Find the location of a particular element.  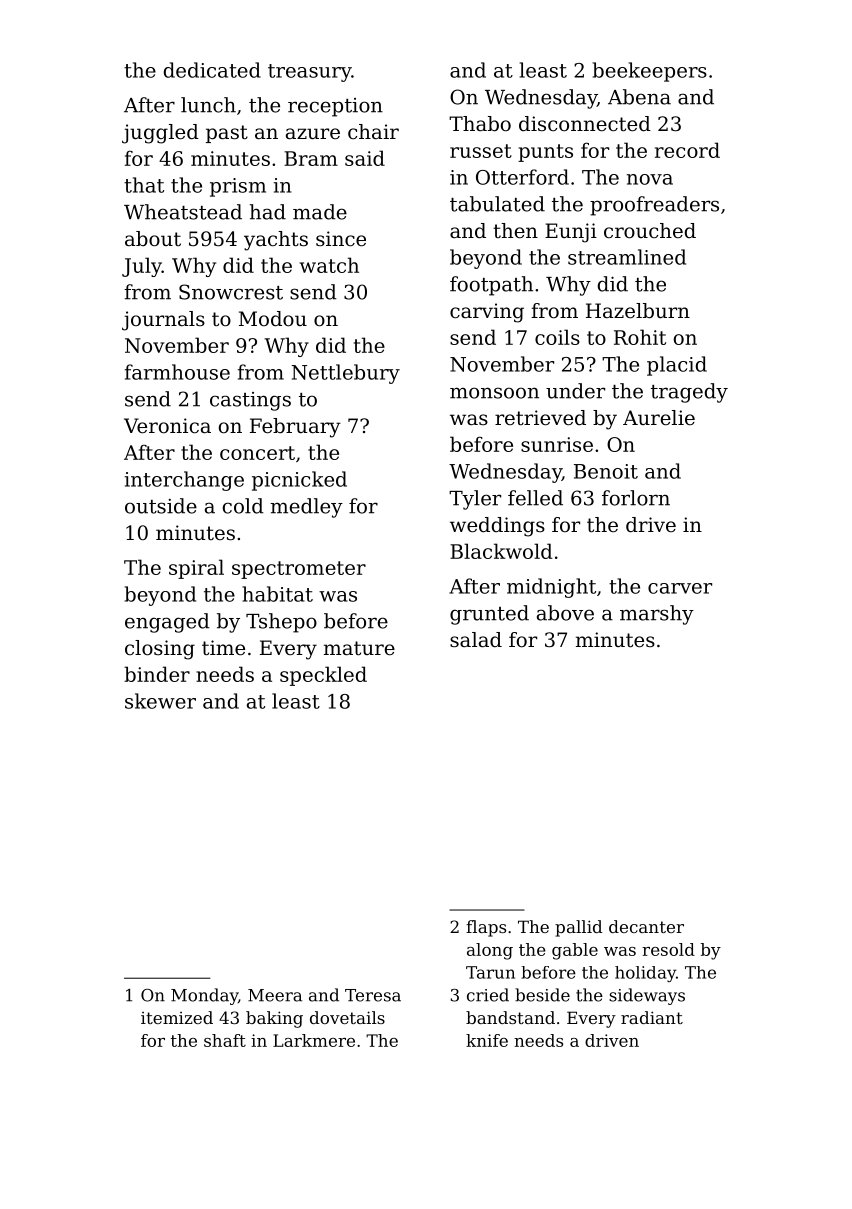

marshy is located at coordinates (657, 615).
